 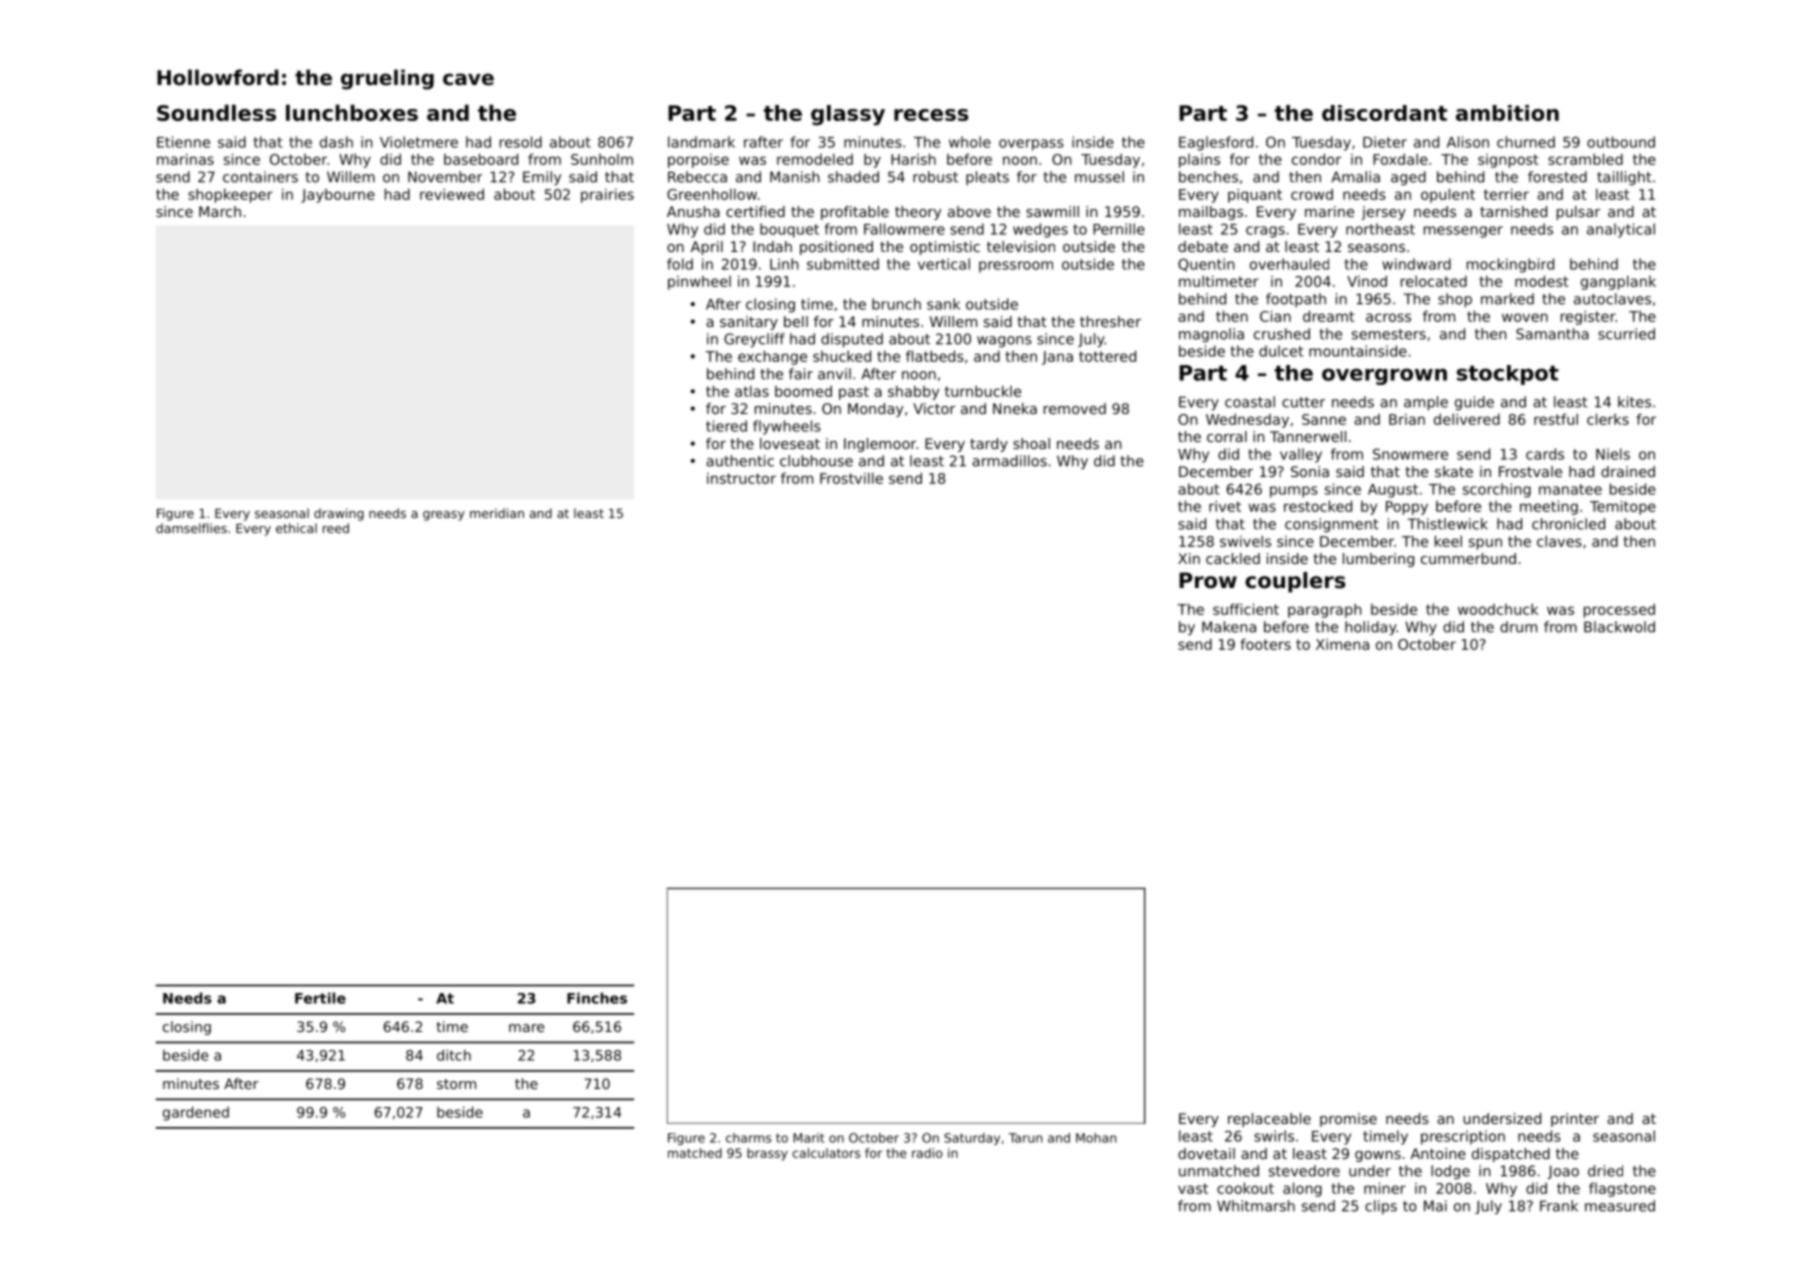 I want to click on brassy, so click(x=767, y=1154).
